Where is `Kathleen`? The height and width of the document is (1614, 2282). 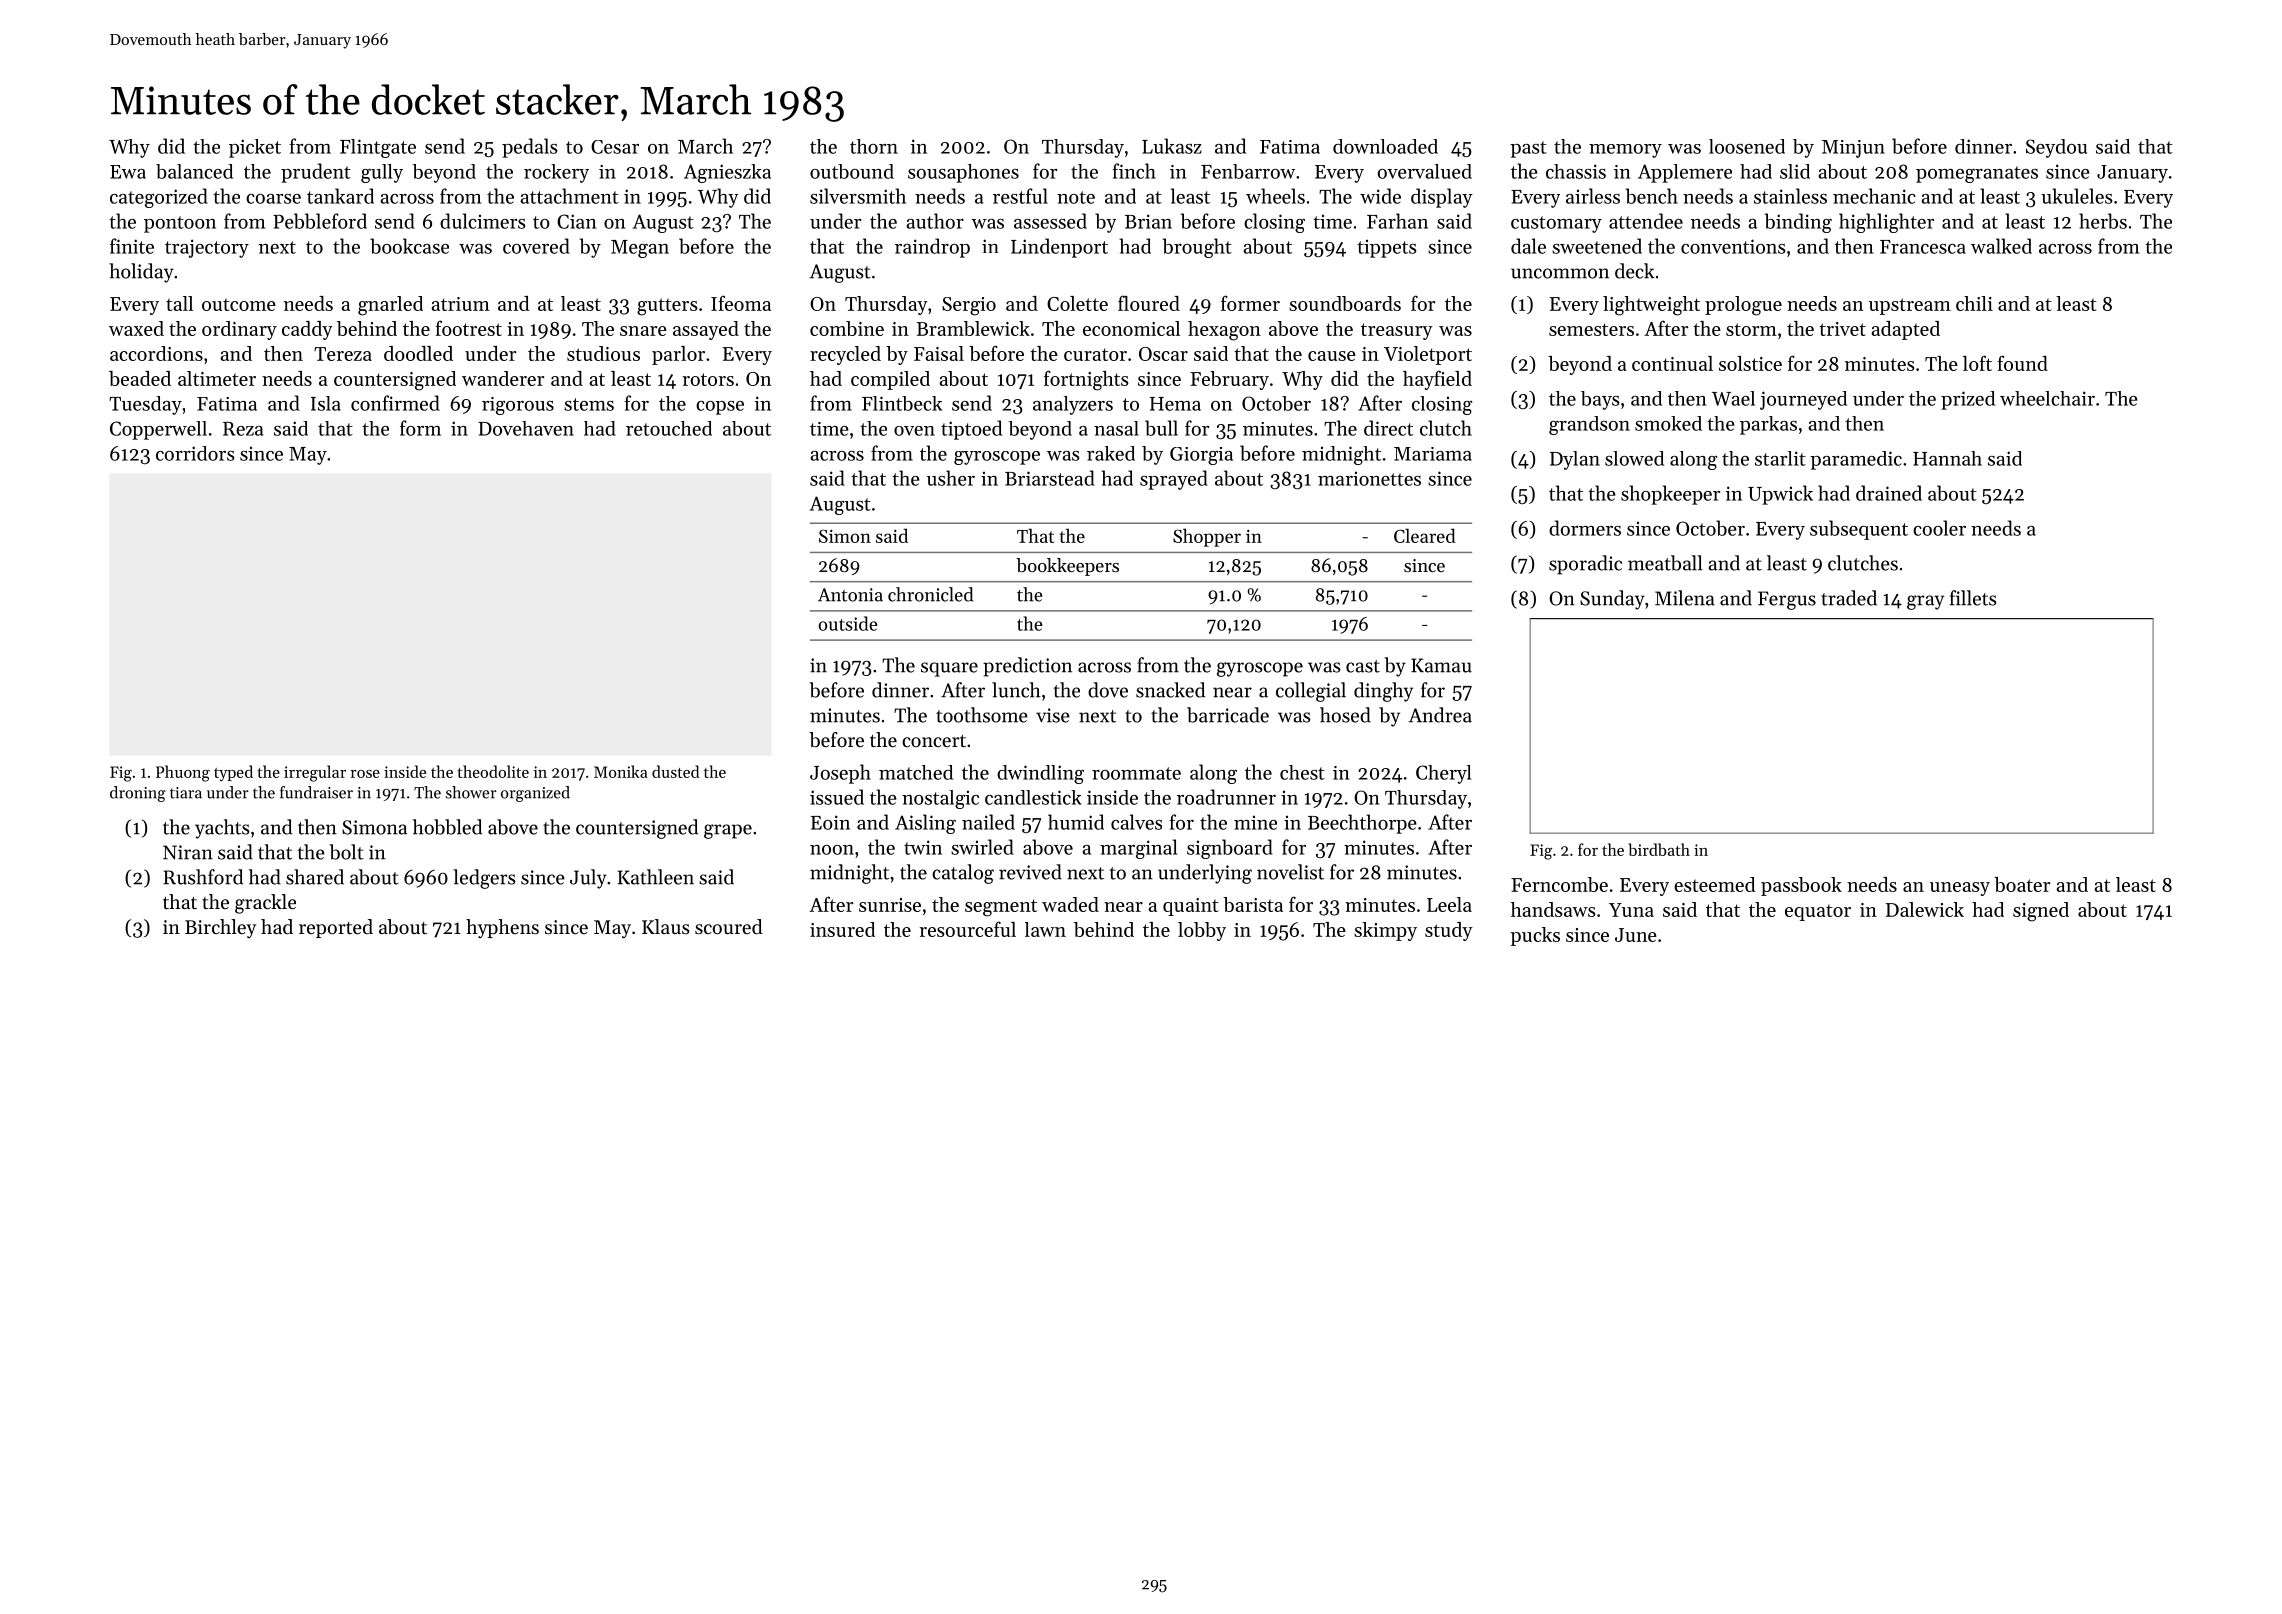 Kathleen is located at coordinates (655, 877).
